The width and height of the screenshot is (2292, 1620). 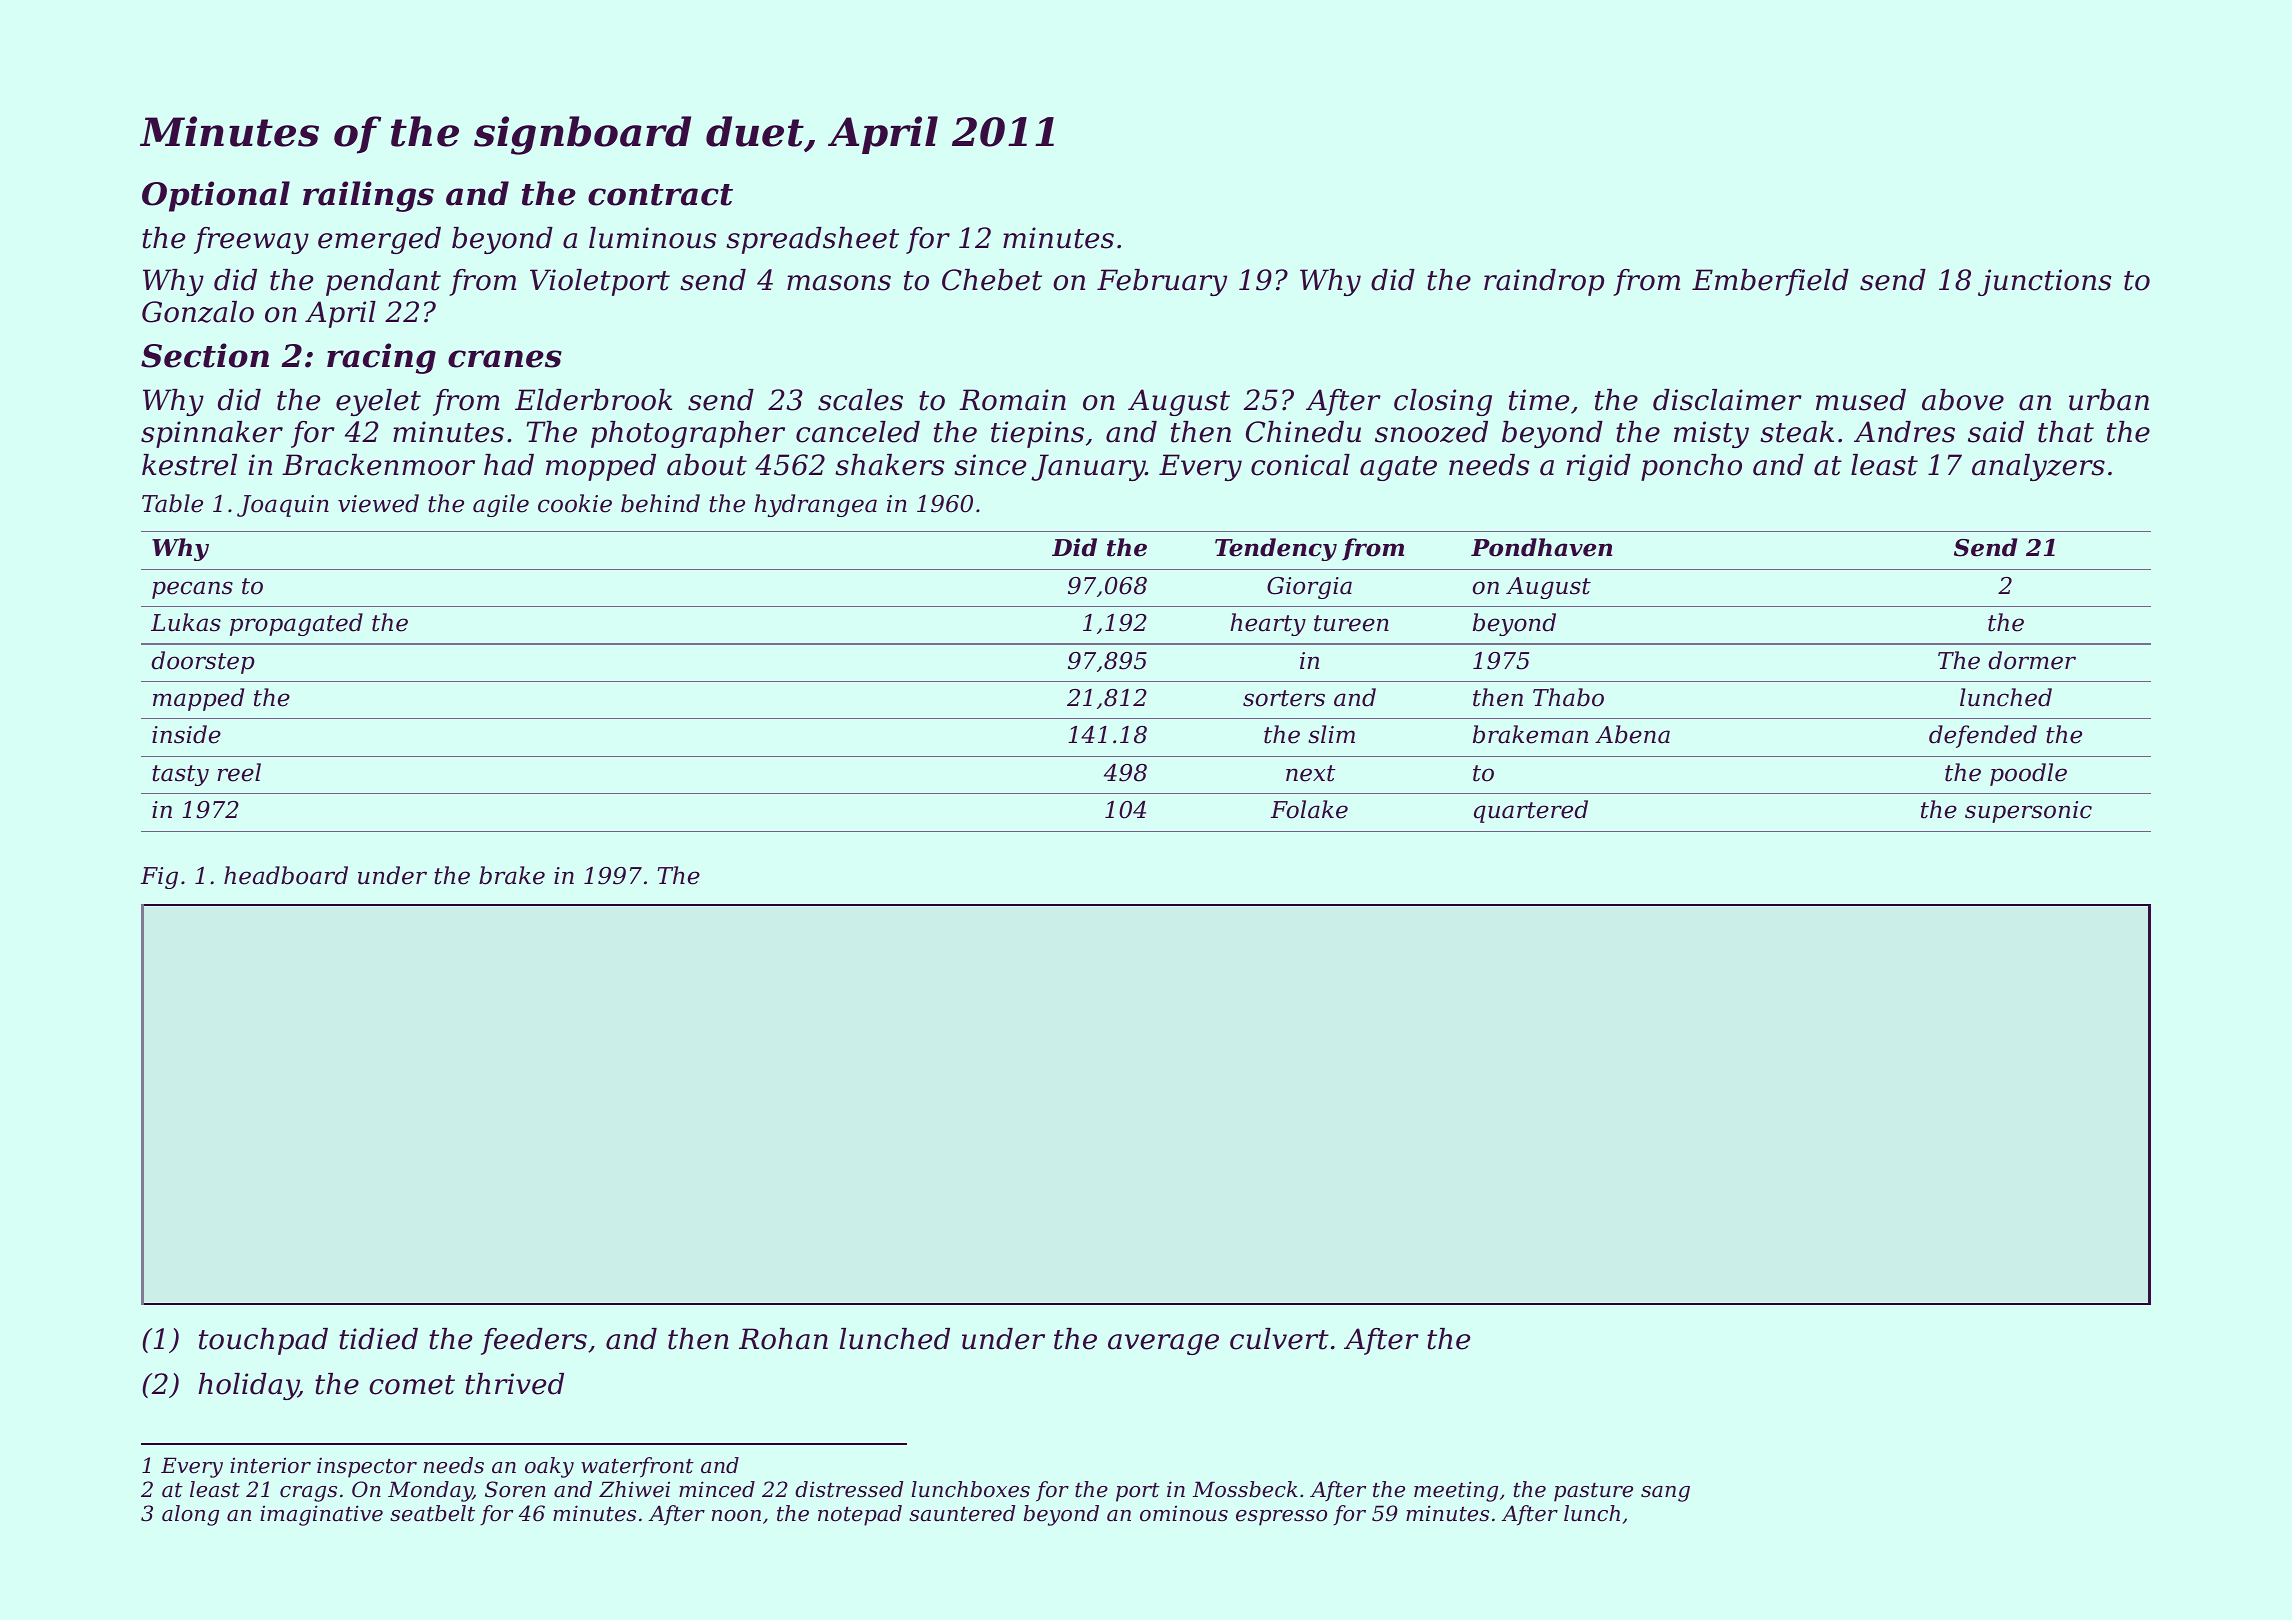 What do you see at coordinates (783, 1339) in the screenshot?
I see `Rohan` at bounding box center [783, 1339].
